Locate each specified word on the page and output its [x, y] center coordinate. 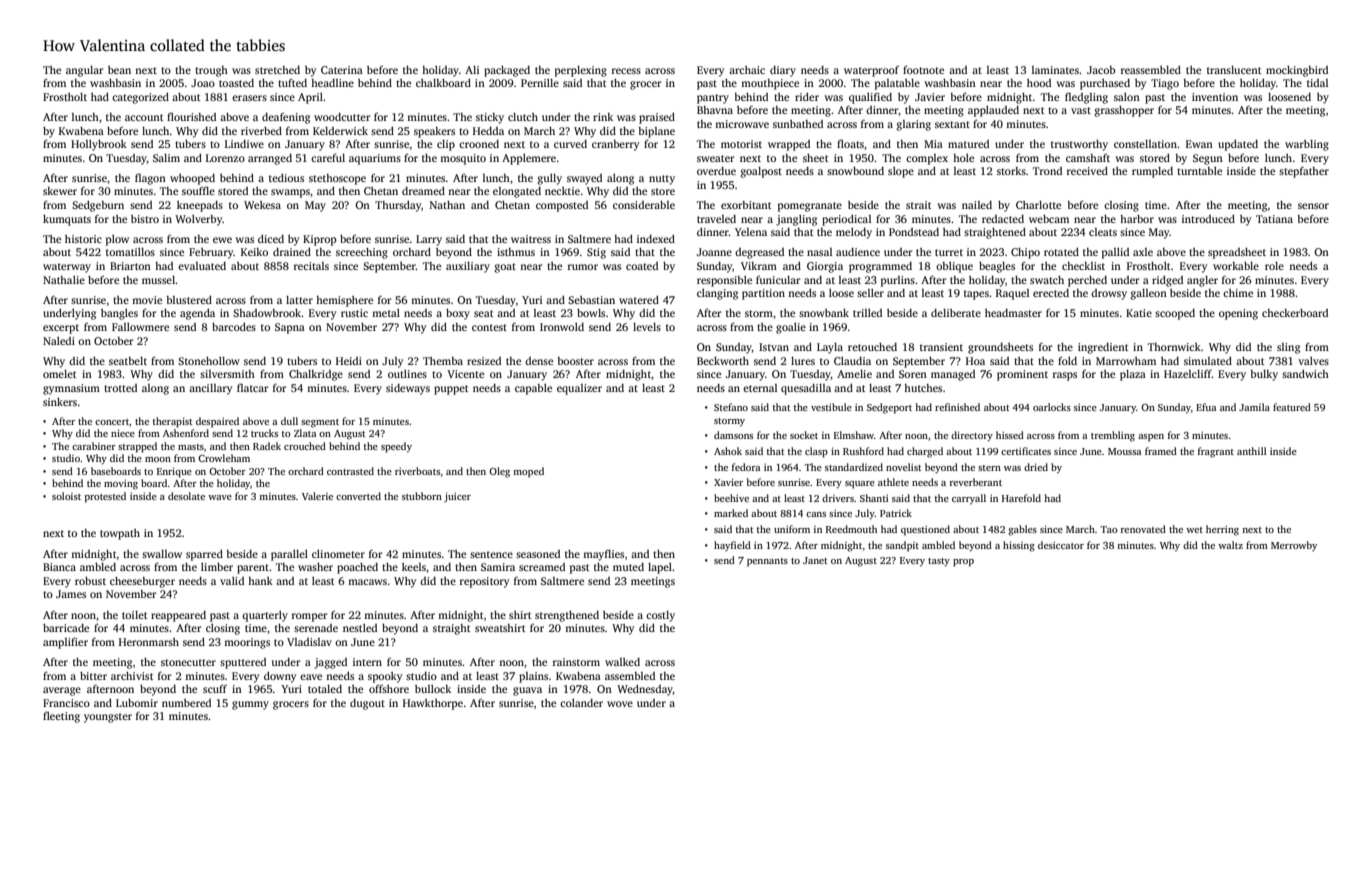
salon [1127, 97]
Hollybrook [99, 145]
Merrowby [1294, 546]
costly [660, 616]
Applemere [529, 159]
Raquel [1012, 294]
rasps [1065, 376]
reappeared [178, 616]
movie [147, 300]
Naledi [59, 341]
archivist [132, 676]
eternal [760, 388]
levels [647, 327]
